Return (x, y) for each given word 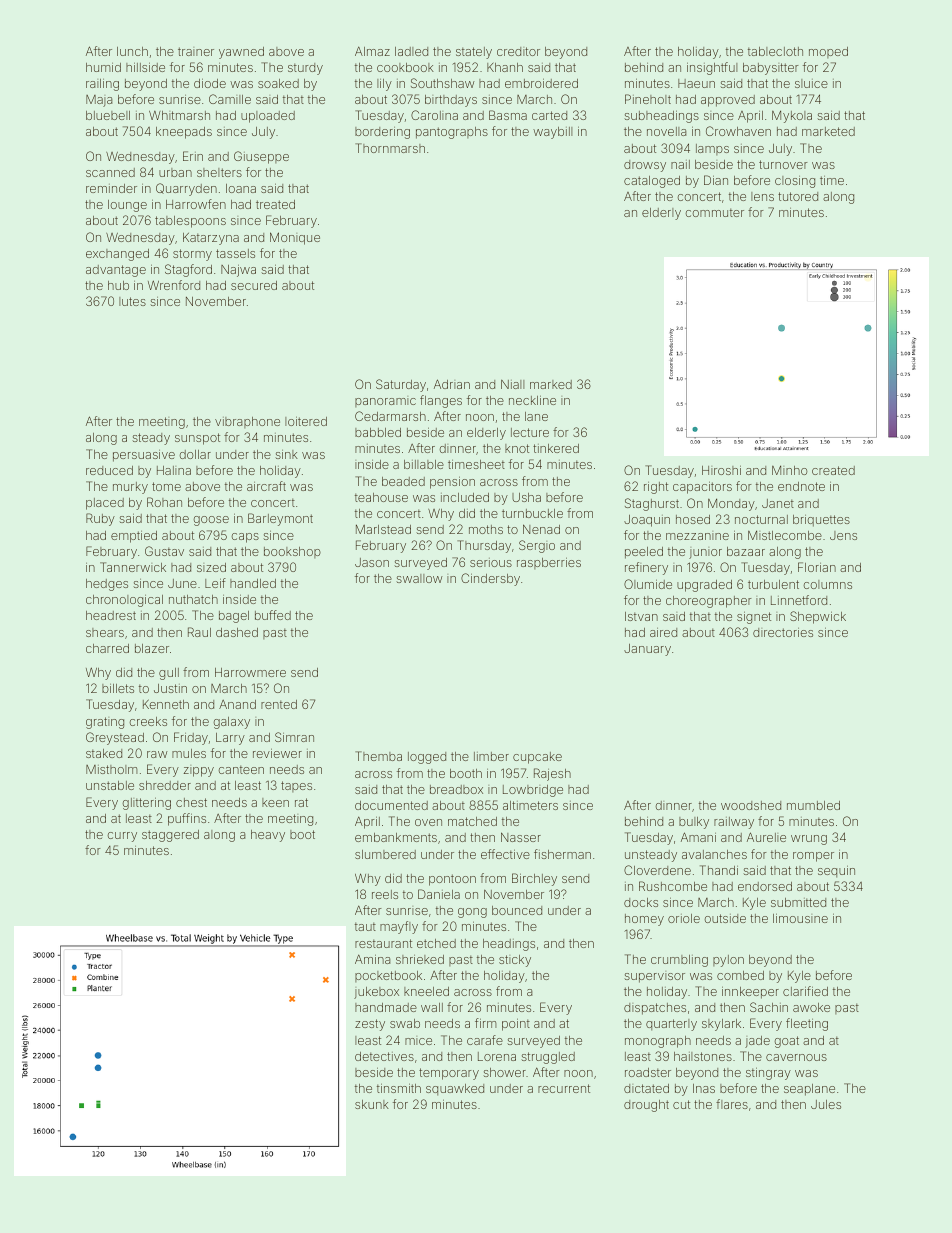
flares (732, 1104)
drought (646, 1106)
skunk (372, 1104)
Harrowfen (196, 204)
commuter (715, 212)
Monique (295, 238)
